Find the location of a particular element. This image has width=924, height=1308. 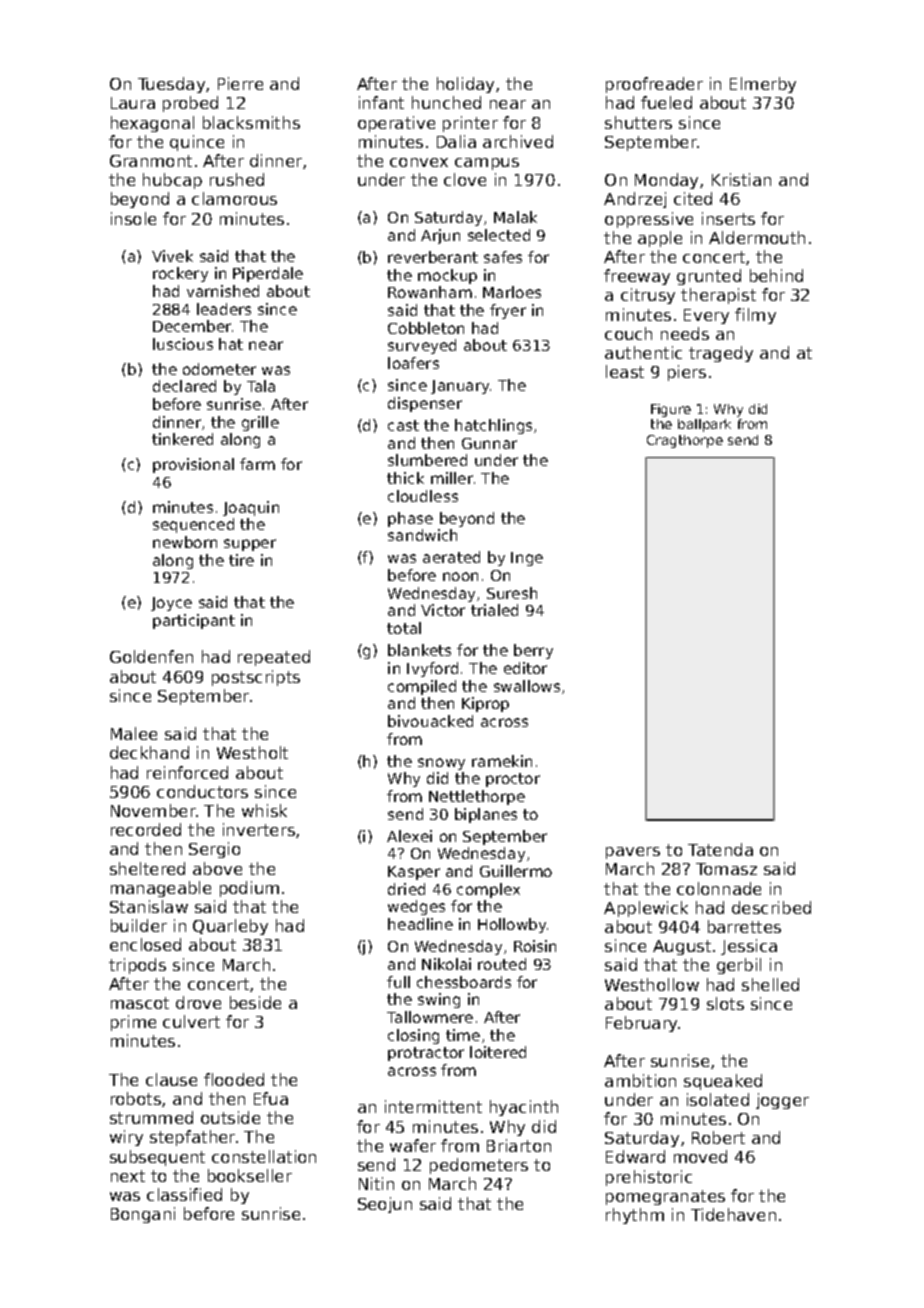

grunted is located at coordinates (709, 277).
